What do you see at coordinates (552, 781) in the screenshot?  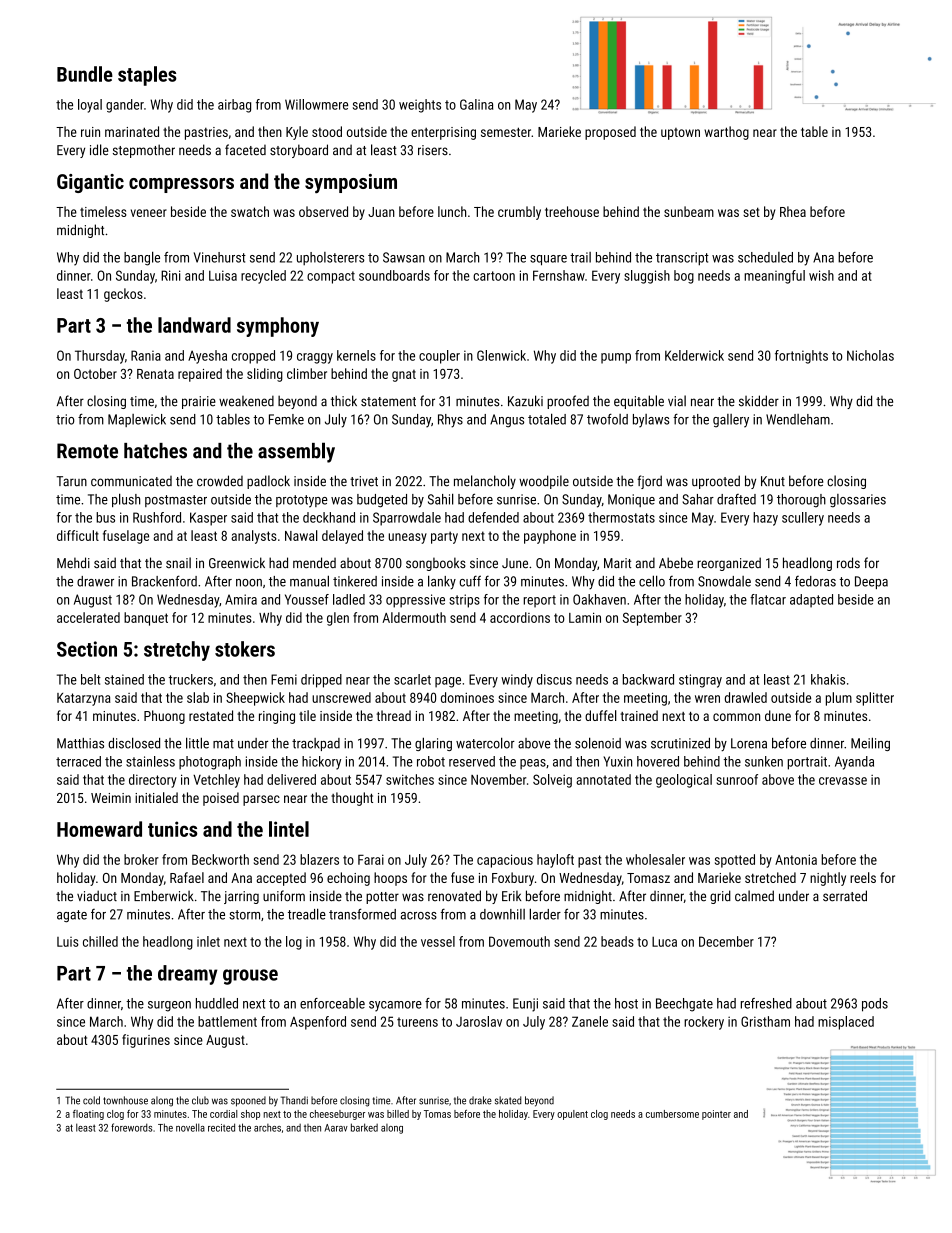 I see `Solveig` at bounding box center [552, 781].
